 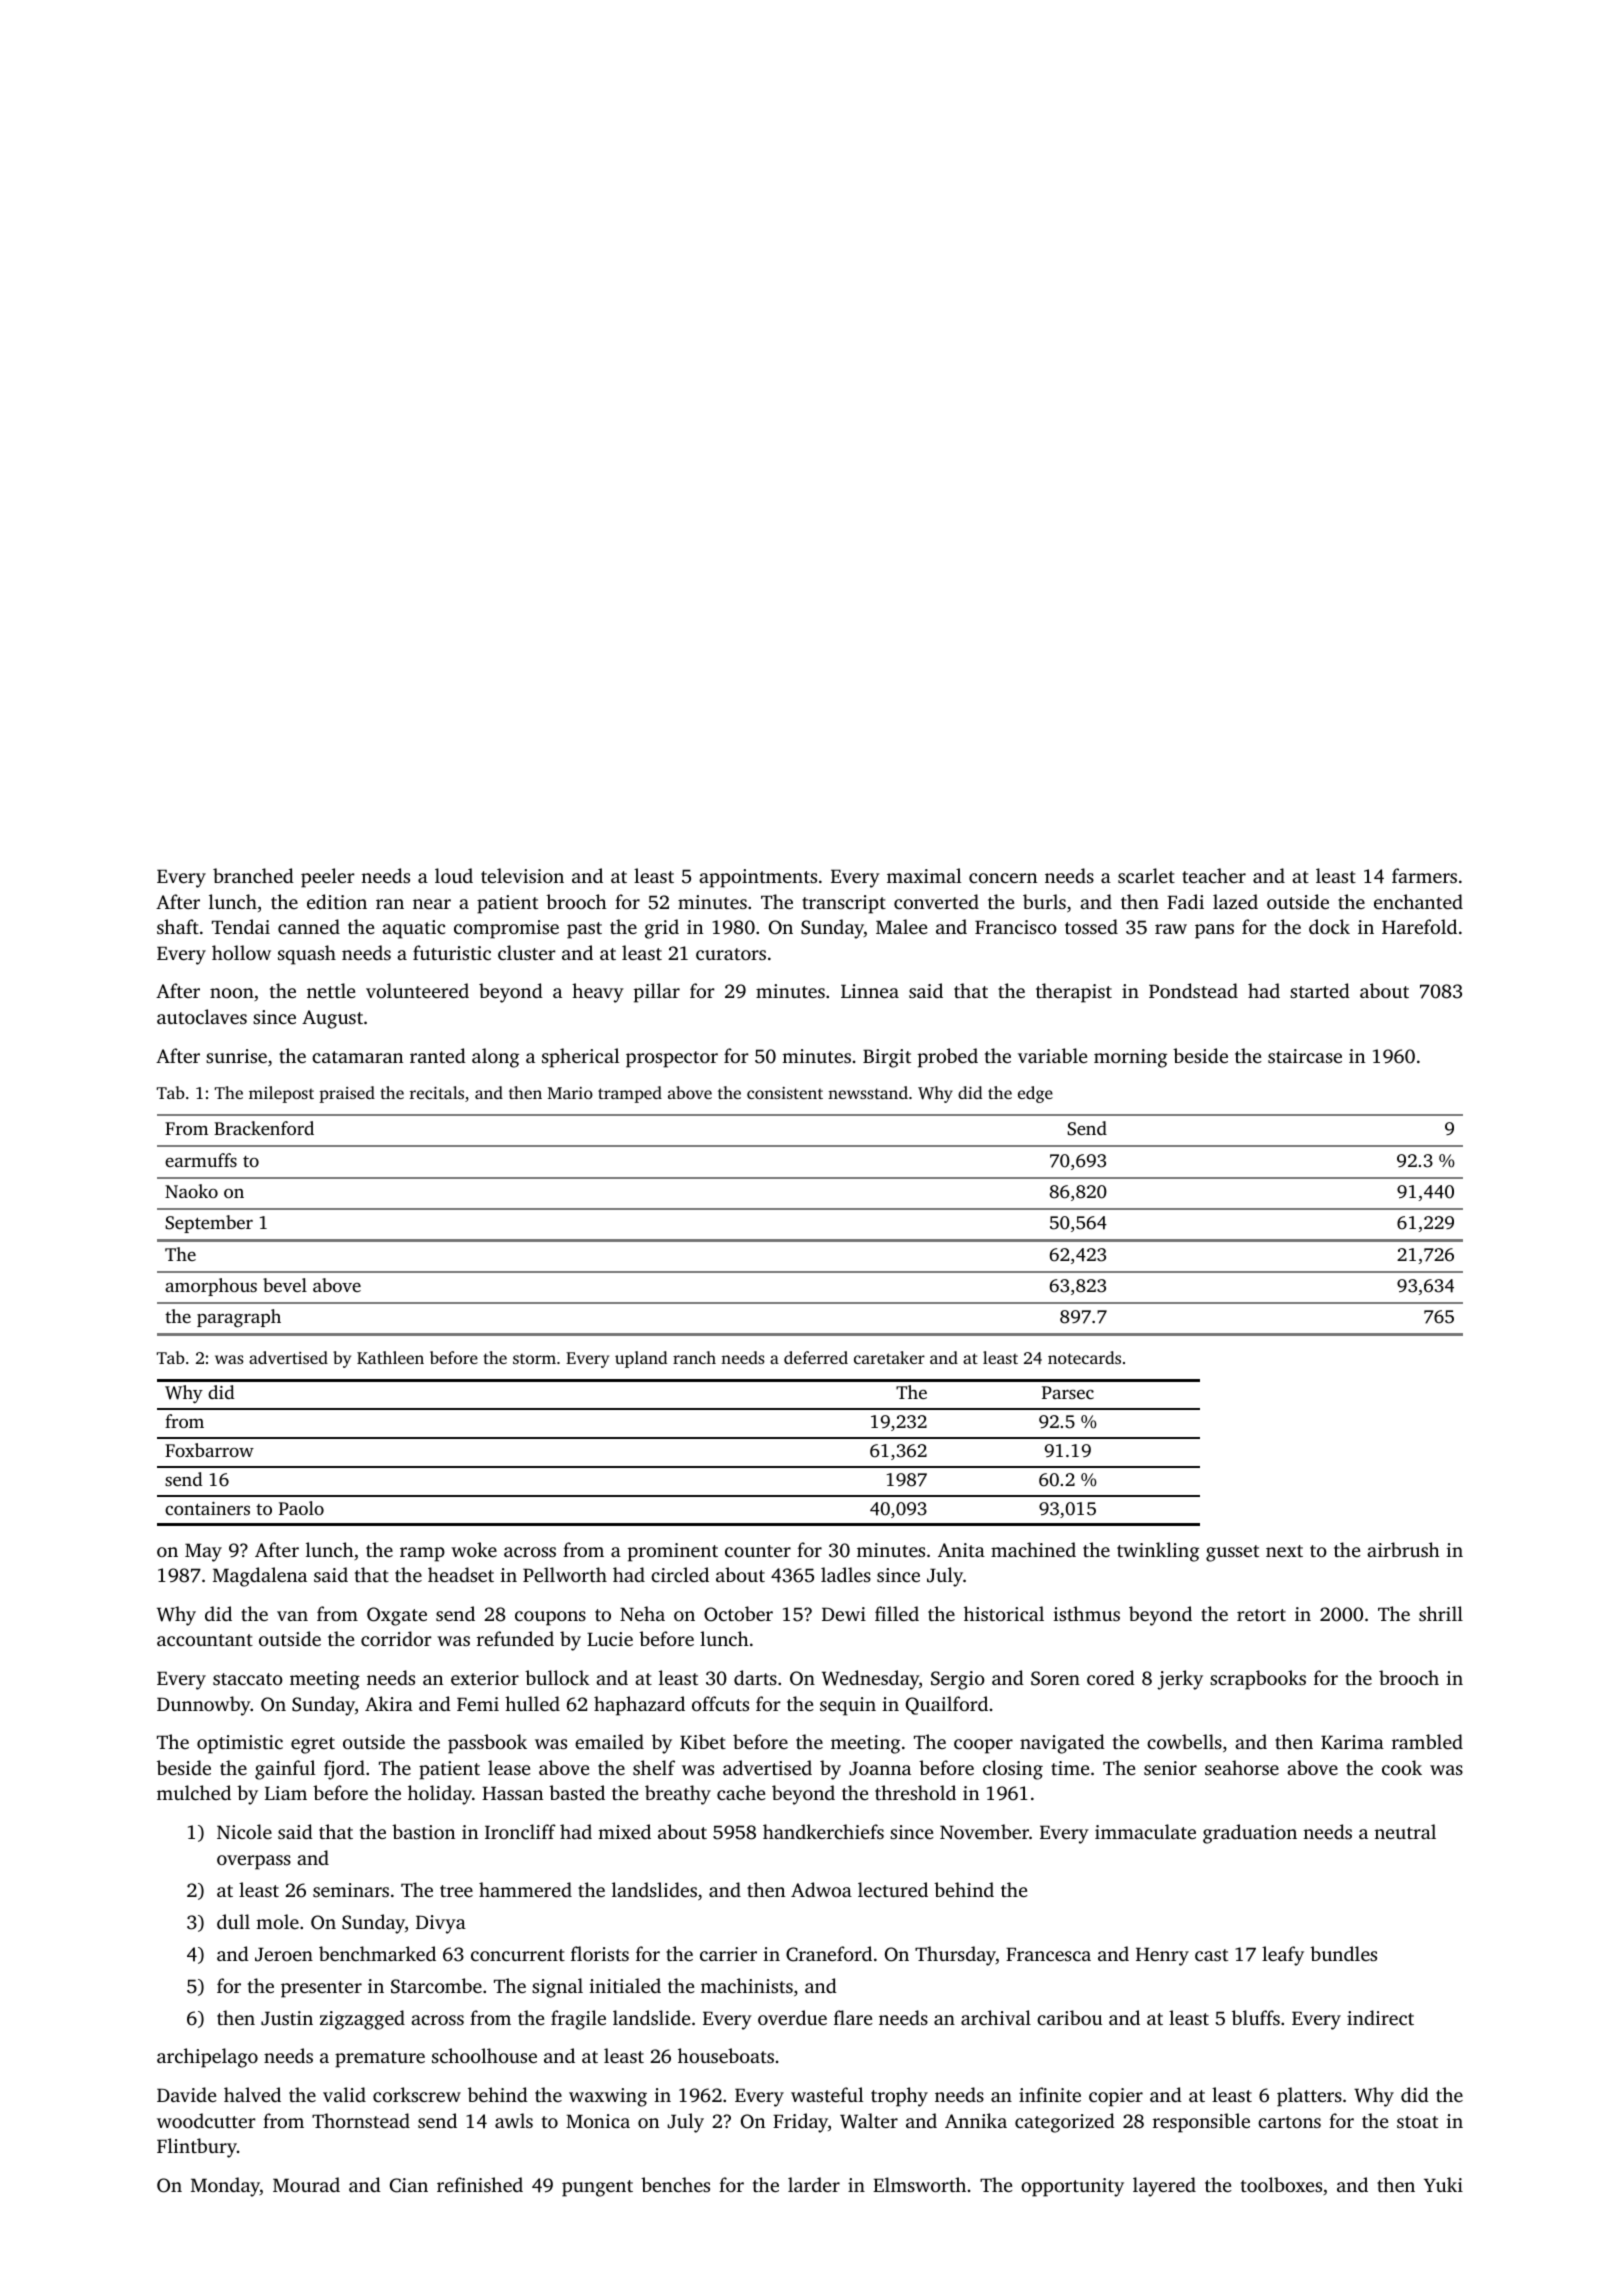 What do you see at coordinates (286, 1793) in the screenshot?
I see `Liam` at bounding box center [286, 1793].
